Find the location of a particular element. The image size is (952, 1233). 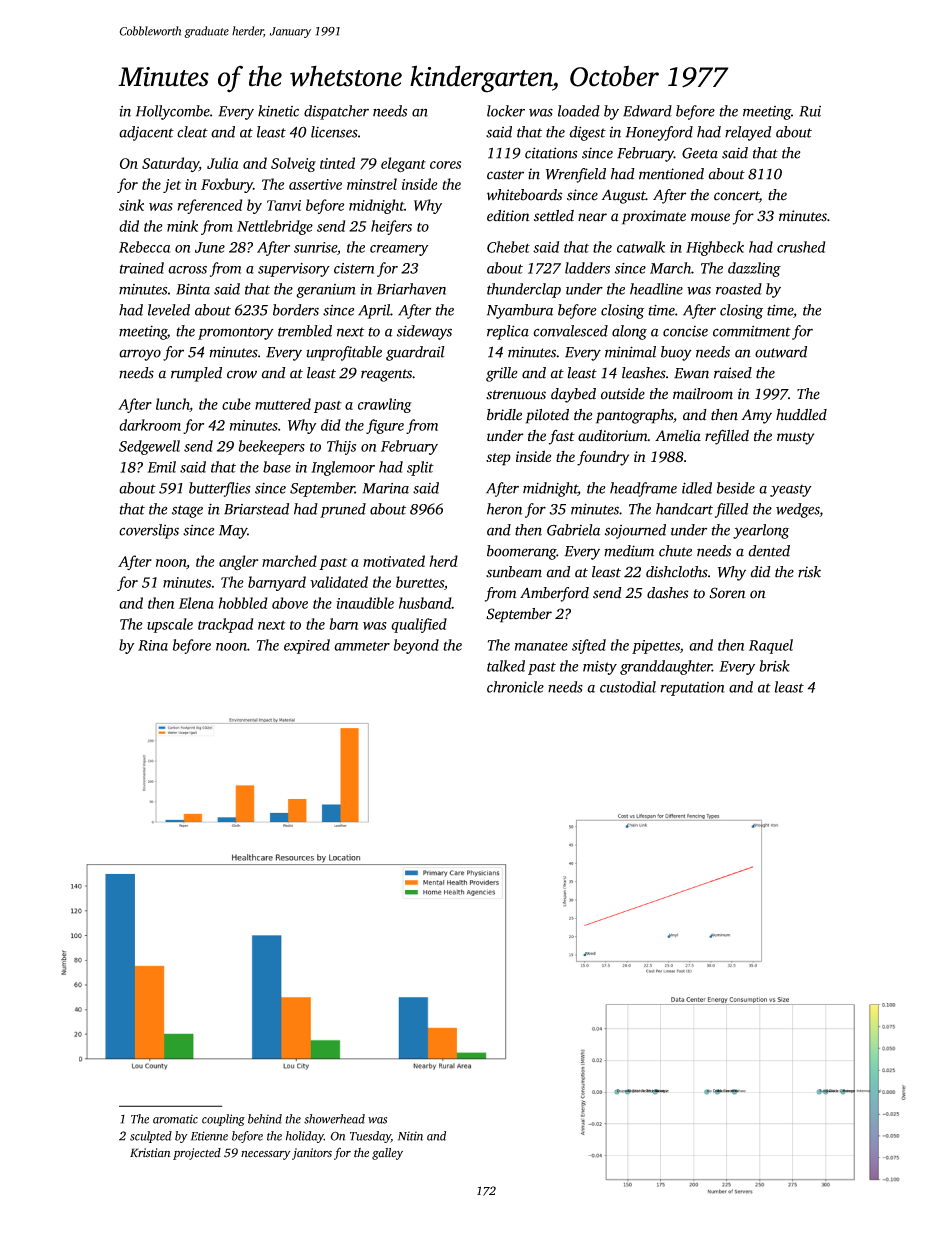

galley is located at coordinates (387, 1154).
